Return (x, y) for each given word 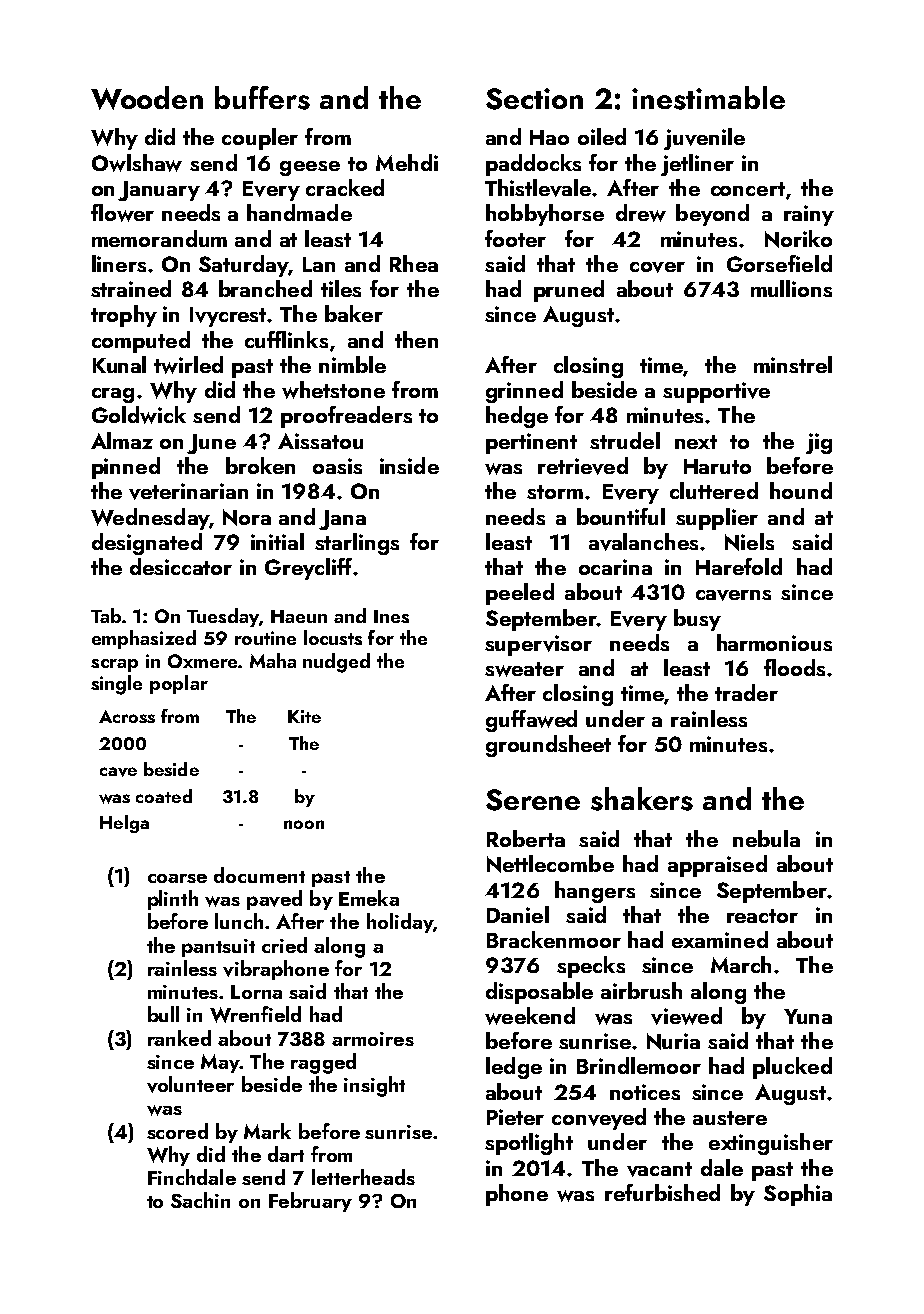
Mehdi (407, 162)
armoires (373, 1039)
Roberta (526, 838)
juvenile (704, 139)
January (159, 191)
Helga (124, 824)
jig (819, 443)
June (211, 444)
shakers (642, 799)
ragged (323, 1063)
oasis (337, 466)
